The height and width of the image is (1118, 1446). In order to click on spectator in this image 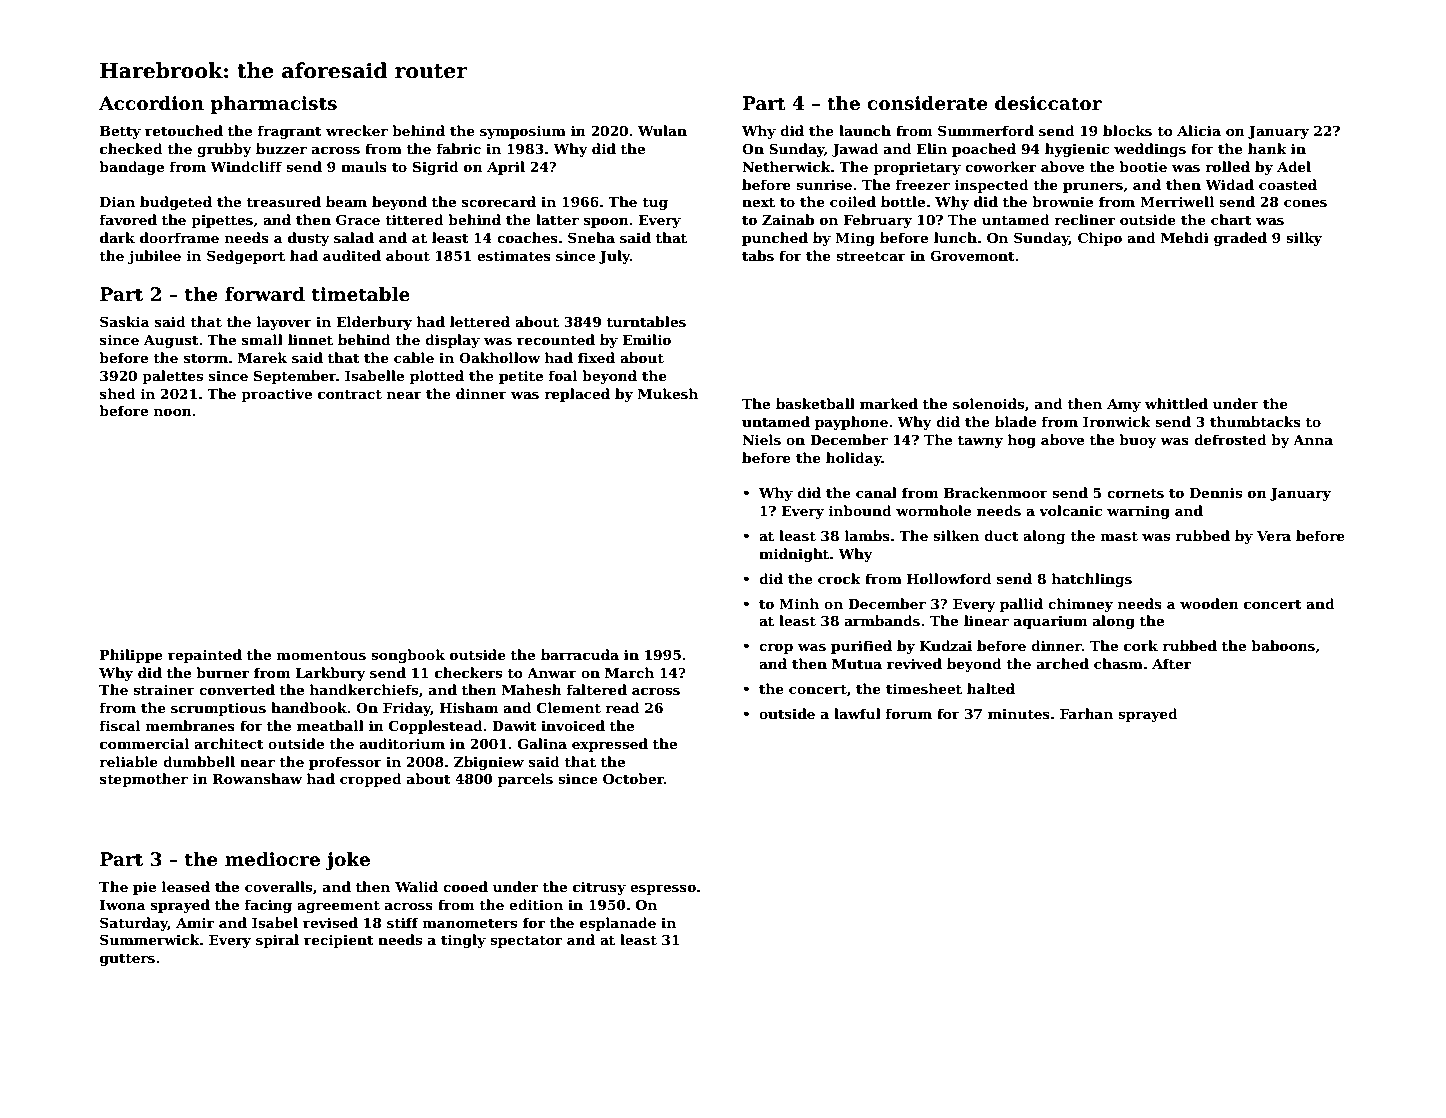, I will do `click(526, 942)`.
